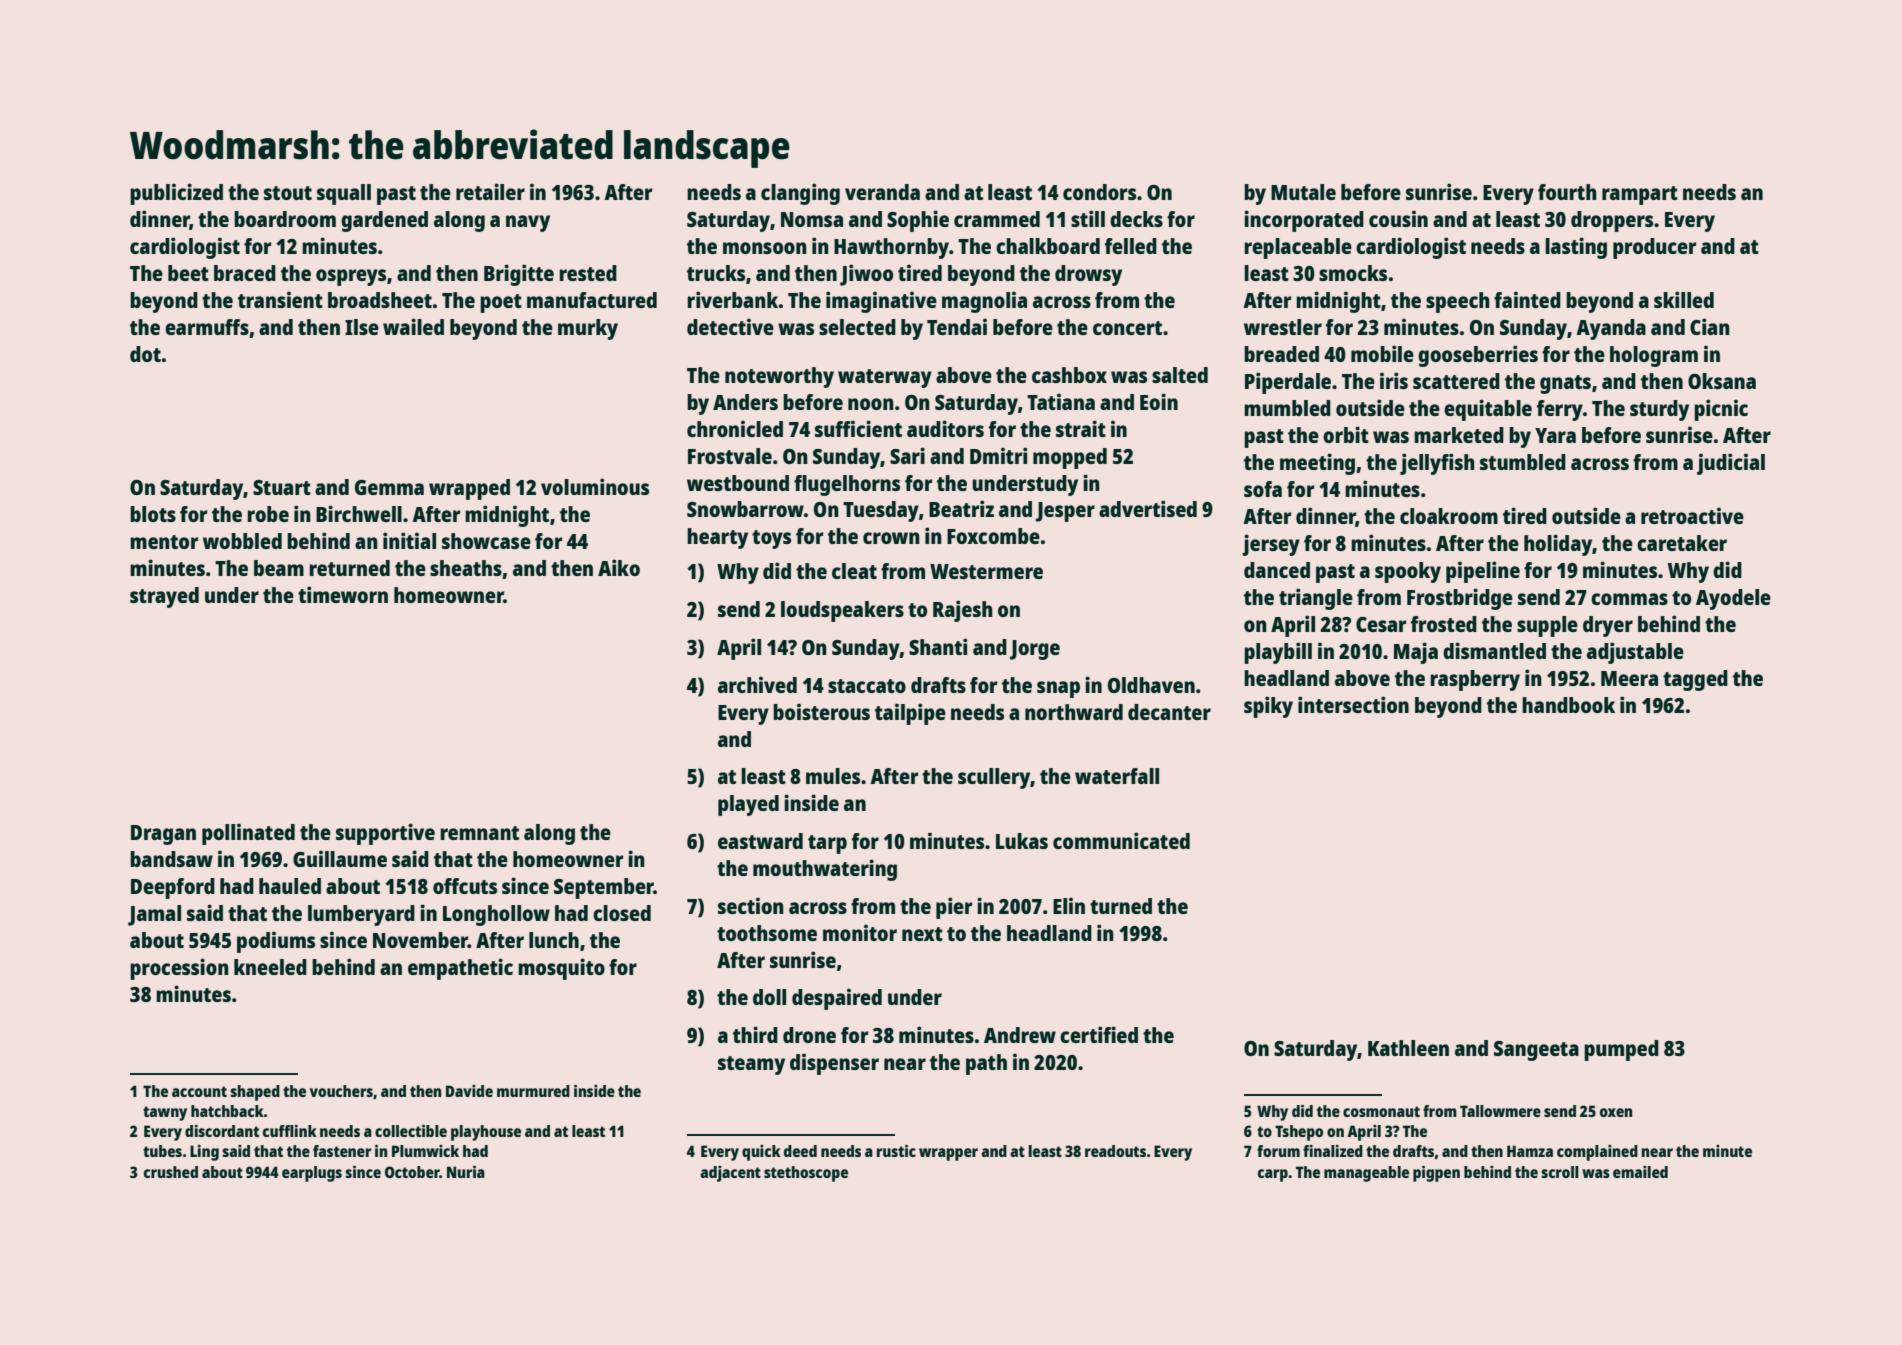 The height and width of the document is (1345, 1902). Describe the element at coordinates (882, 192) in the document. I see `veranda` at that location.
